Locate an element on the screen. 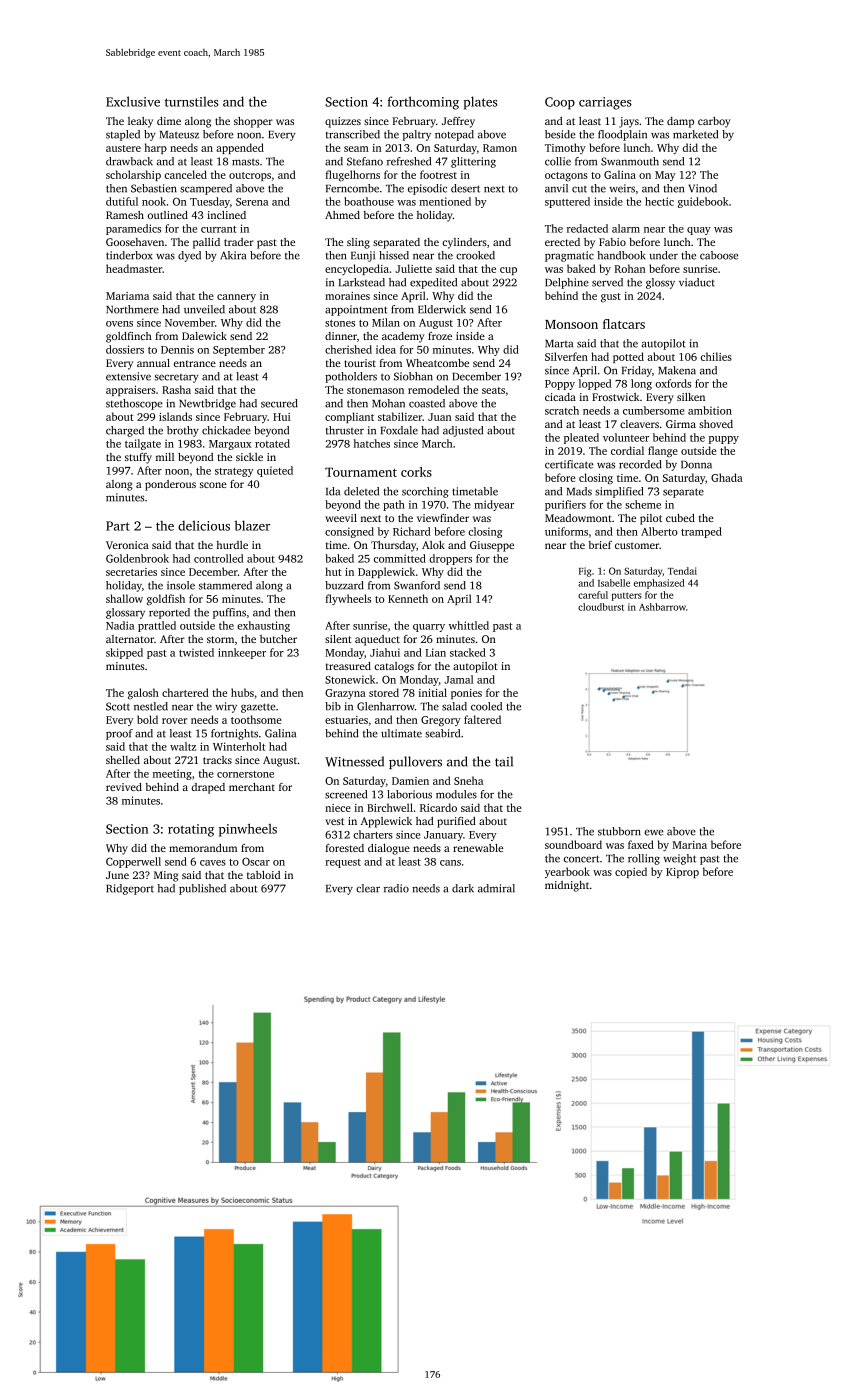 This screenshot has width=849, height=1400. entrance is located at coordinates (195, 363).
